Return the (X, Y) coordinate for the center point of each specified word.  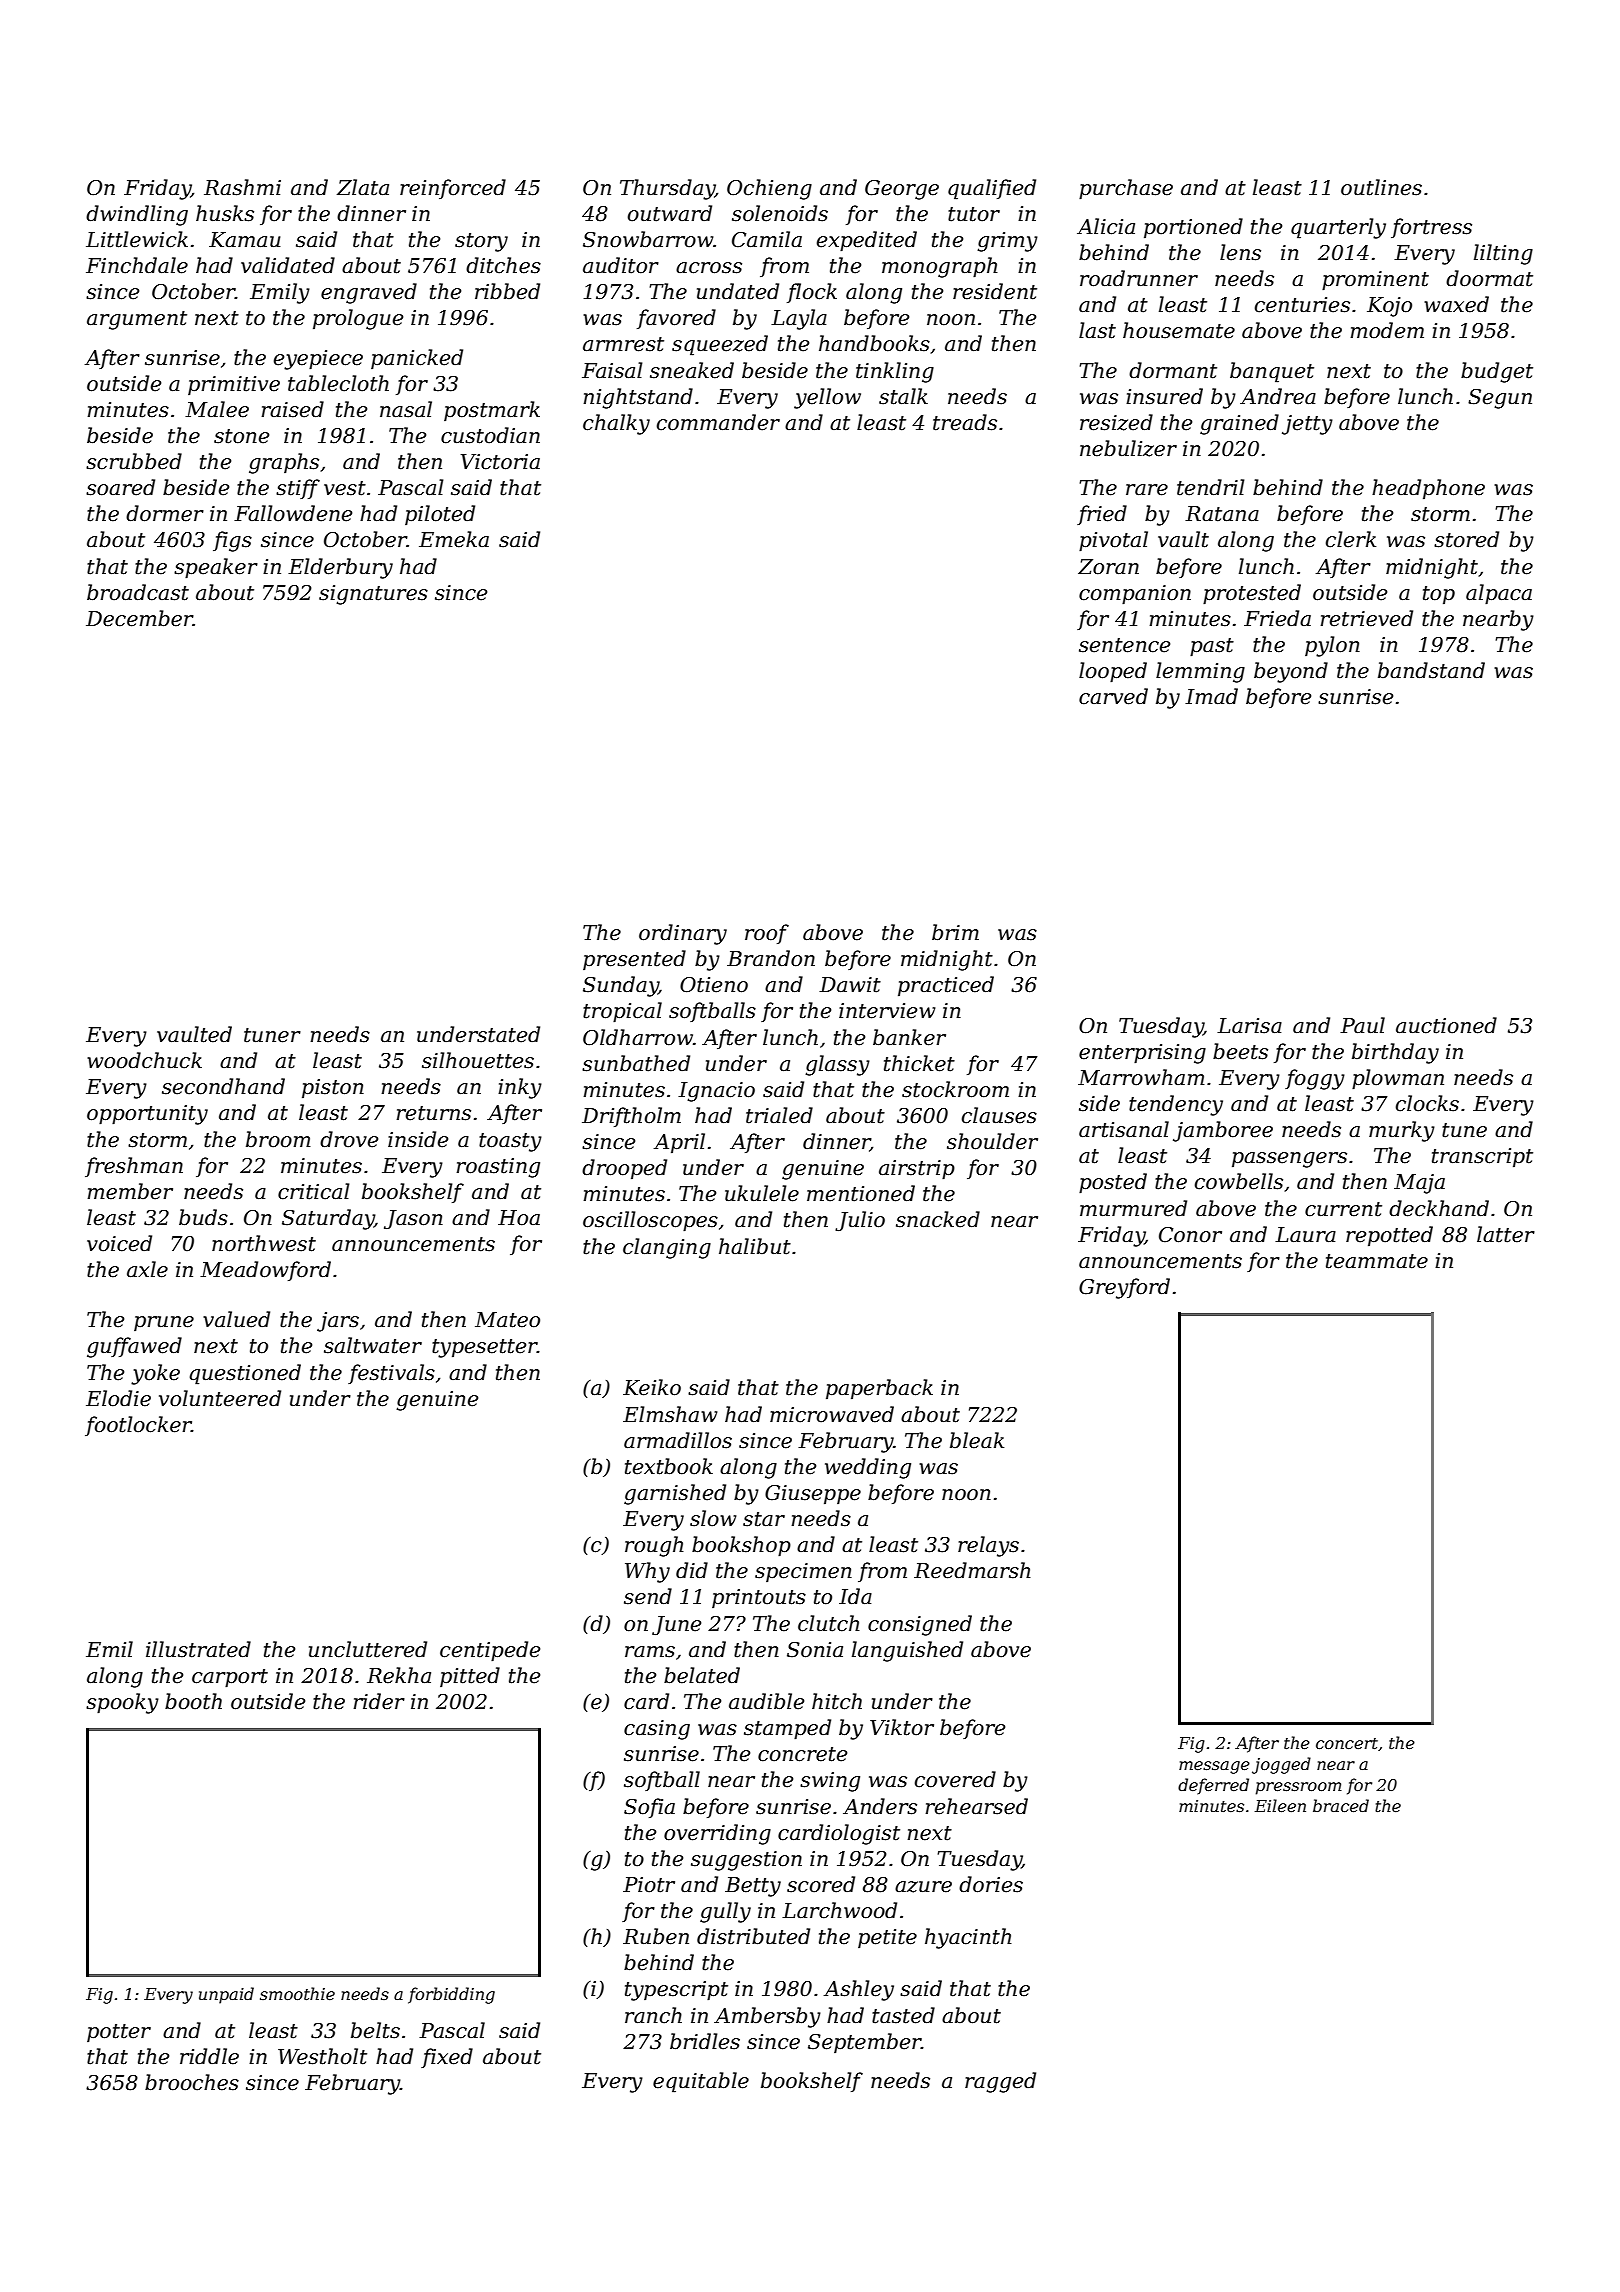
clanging (667, 1248)
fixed (447, 2058)
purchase (1126, 189)
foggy (1315, 1079)
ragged (1000, 2082)
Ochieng (769, 189)
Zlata (363, 187)
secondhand (223, 1086)
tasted (903, 2015)
